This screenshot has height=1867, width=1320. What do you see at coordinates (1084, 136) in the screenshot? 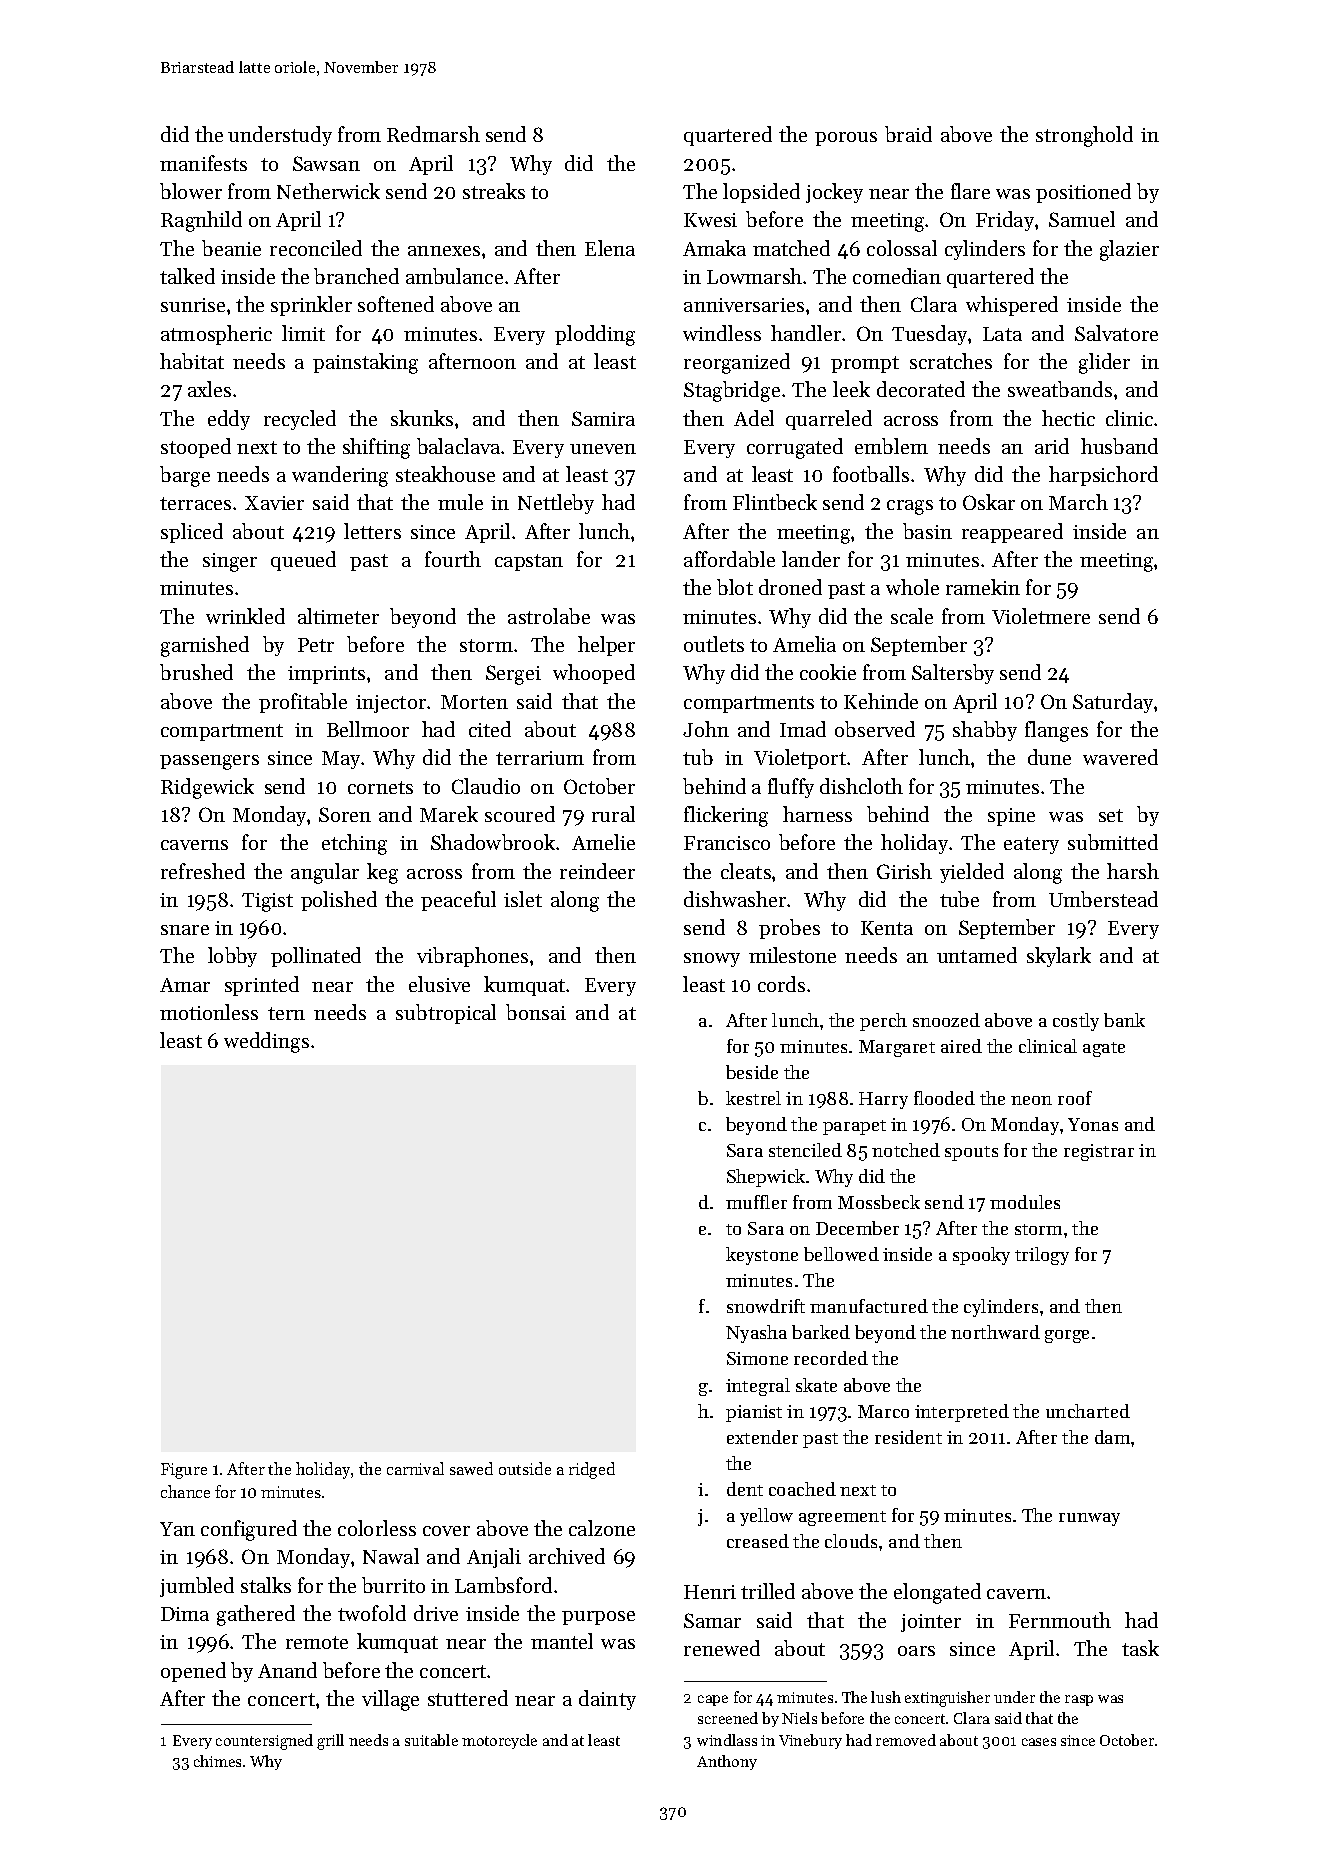
I see `stronghold` at bounding box center [1084, 136].
